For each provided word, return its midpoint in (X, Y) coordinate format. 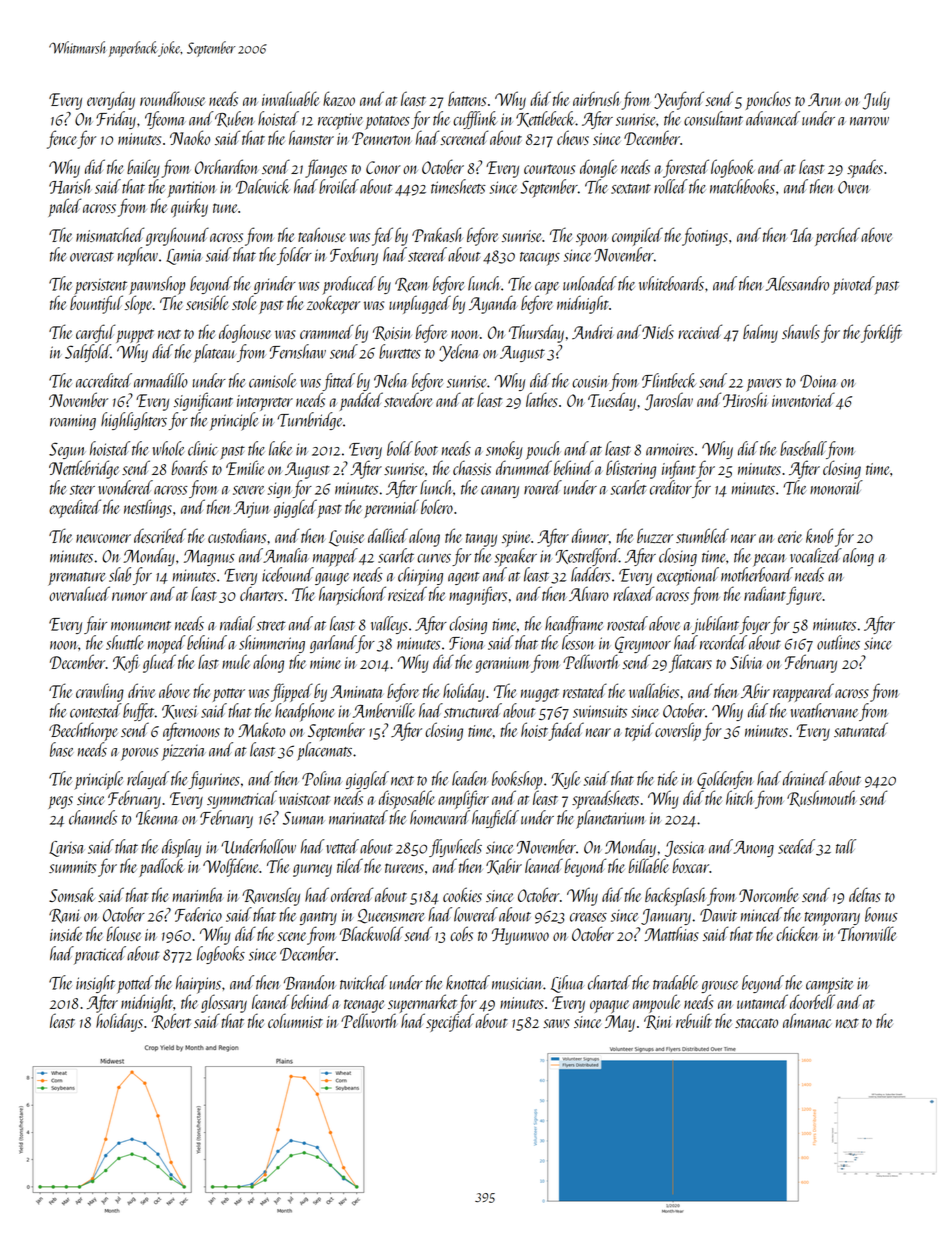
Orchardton (227, 166)
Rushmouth (821, 798)
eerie (790, 537)
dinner (590, 535)
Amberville (384, 710)
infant (679, 469)
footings (705, 236)
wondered (126, 487)
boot (426, 448)
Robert (171, 1021)
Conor (383, 167)
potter (229, 695)
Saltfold (88, 353)
